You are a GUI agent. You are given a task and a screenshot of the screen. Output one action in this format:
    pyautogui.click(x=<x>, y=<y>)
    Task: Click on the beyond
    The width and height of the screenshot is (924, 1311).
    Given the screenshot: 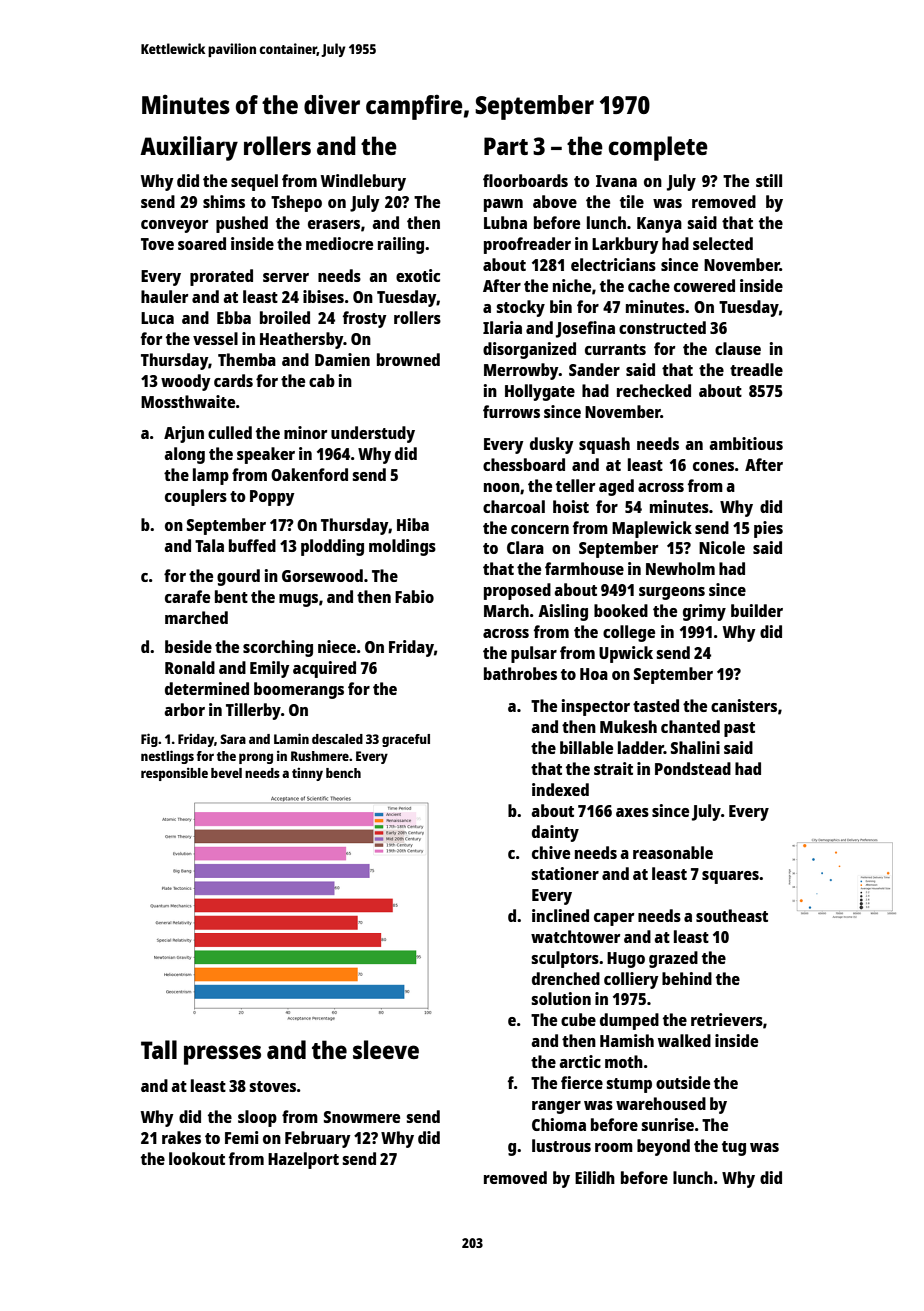 What is the action you would take?
    pyautogui.click(x=663, y=1147)
